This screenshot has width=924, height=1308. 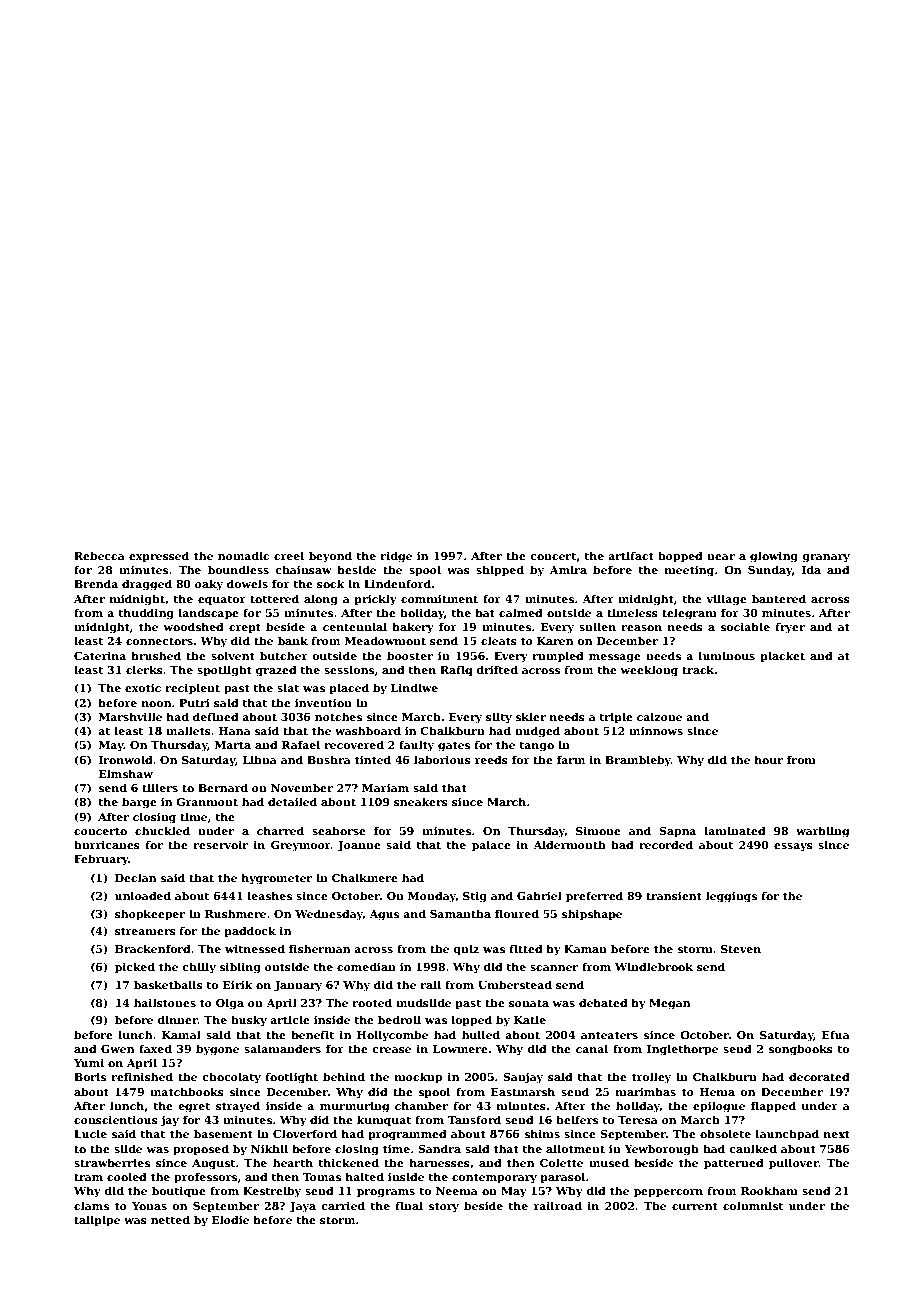 I want to click on palace, so click(x=491, y=845).
